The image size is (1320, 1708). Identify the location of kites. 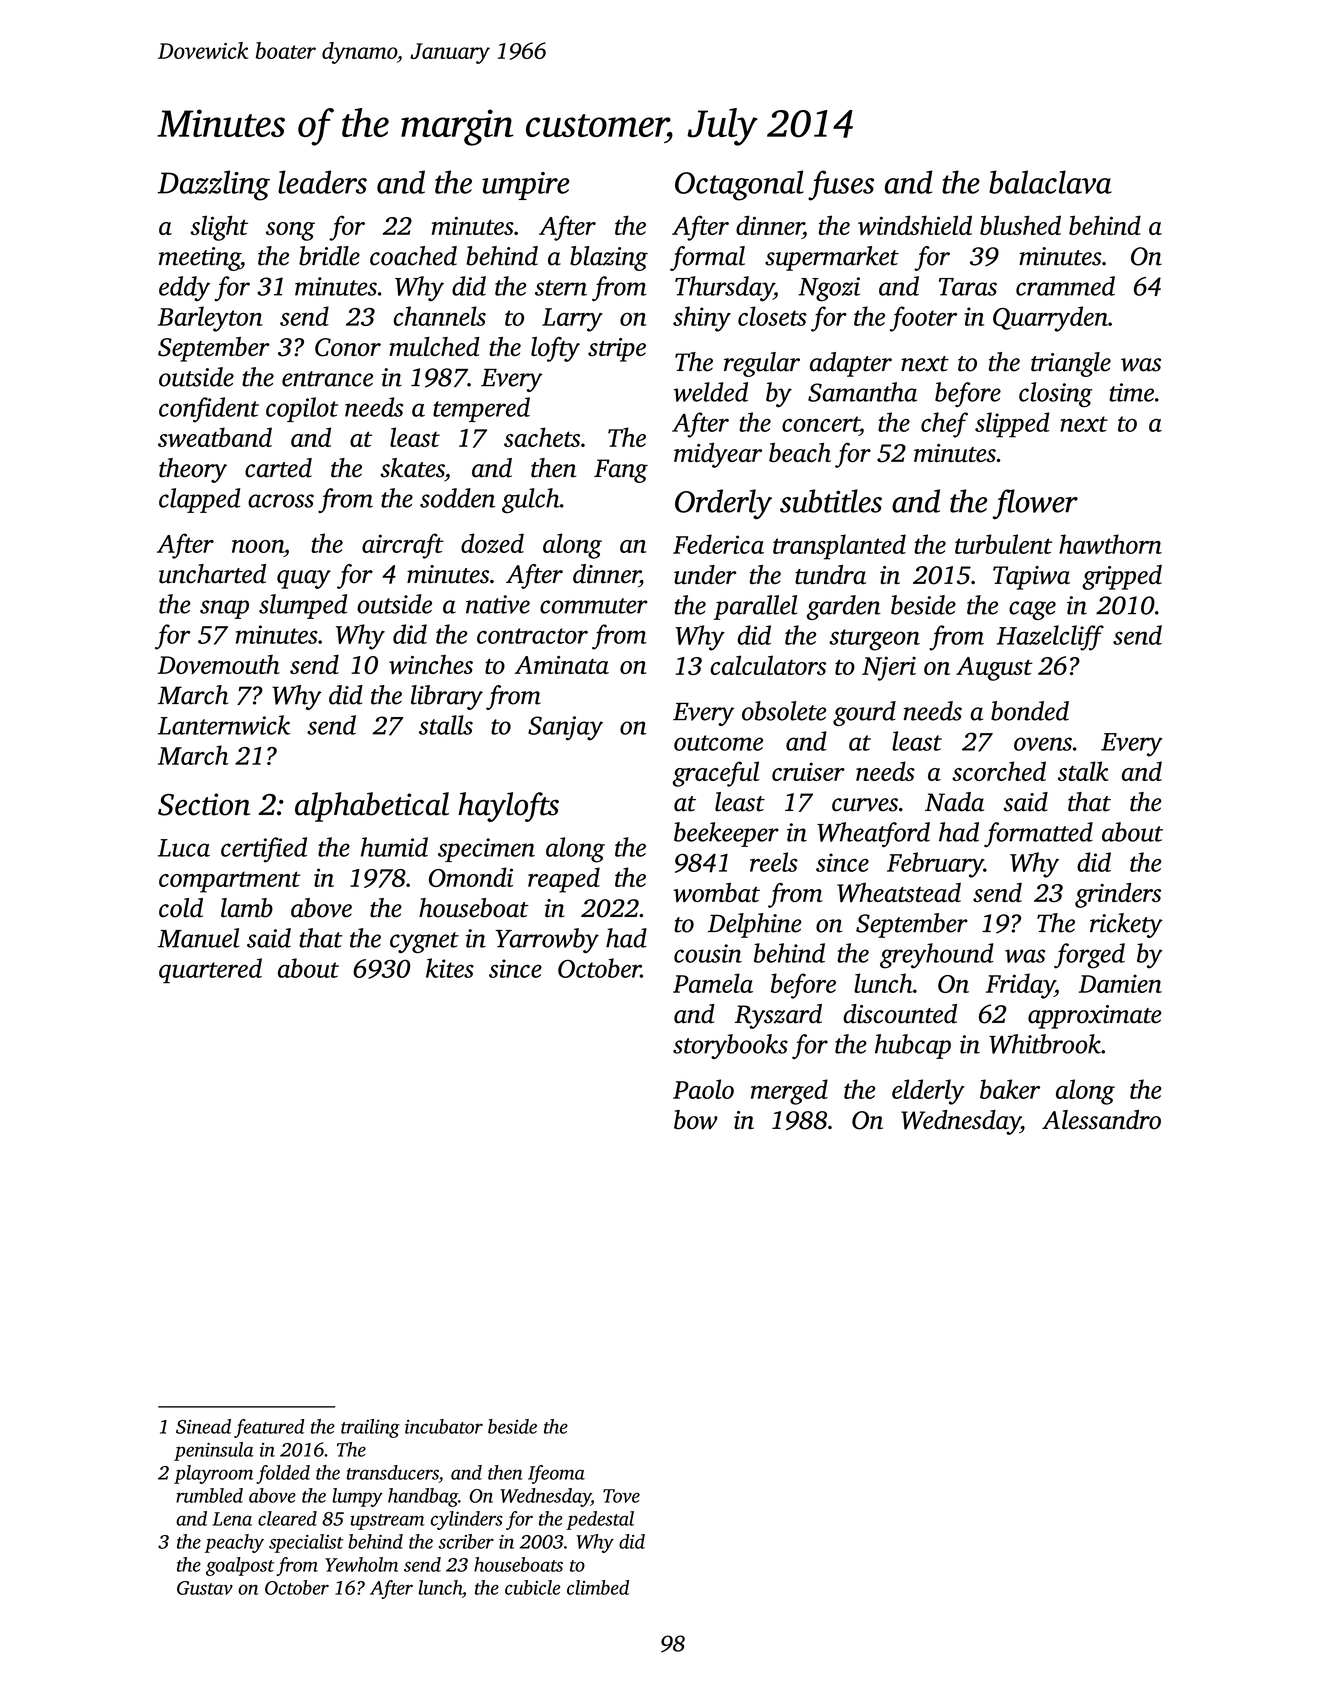
(450, 968).
